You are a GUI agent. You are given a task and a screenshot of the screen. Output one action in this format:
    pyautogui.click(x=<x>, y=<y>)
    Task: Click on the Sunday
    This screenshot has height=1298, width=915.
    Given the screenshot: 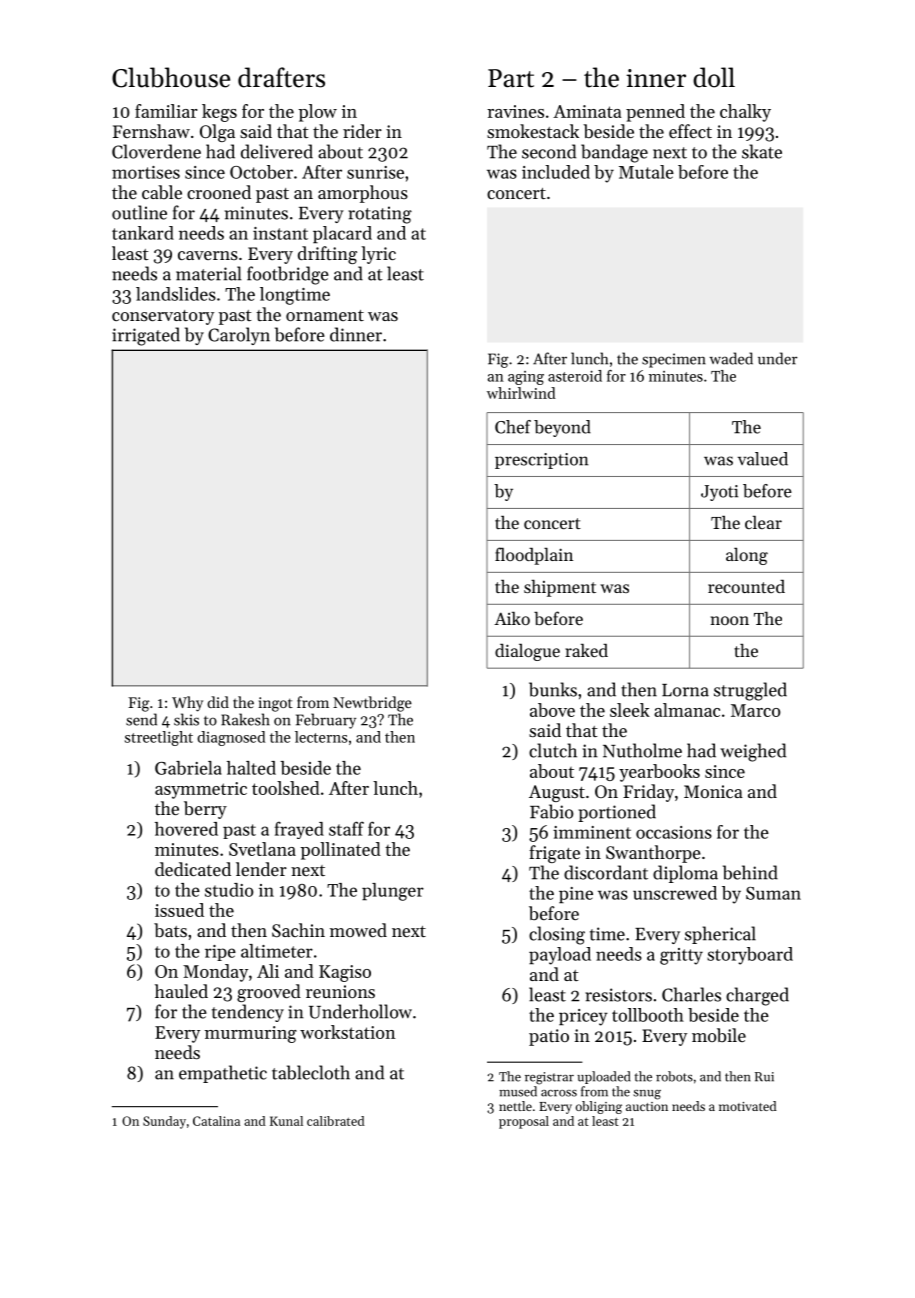 What is the action you would take?
    pyautogui.click(x=164, y=1122)
